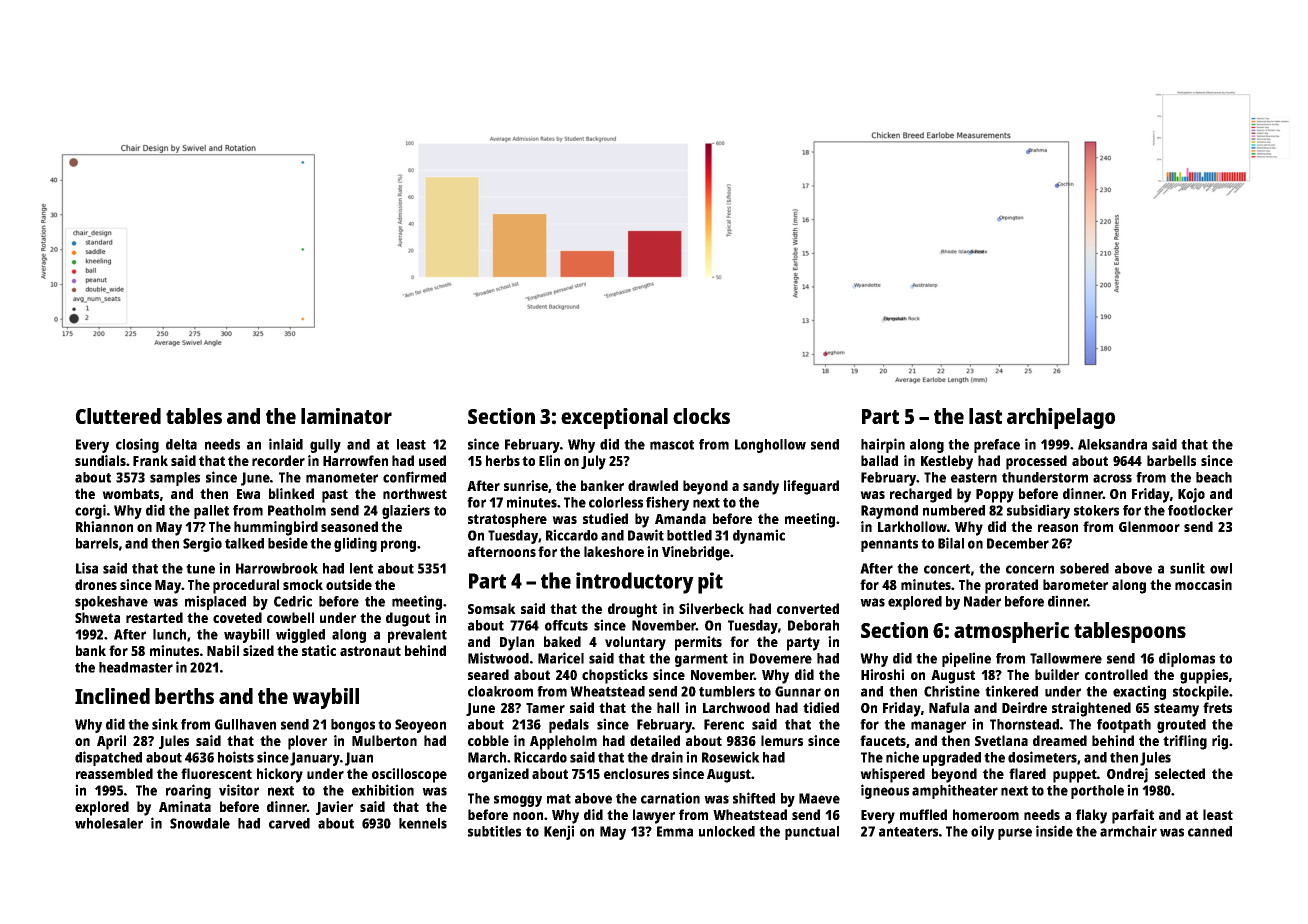  I want to click on corgi, so click(90, 511).
